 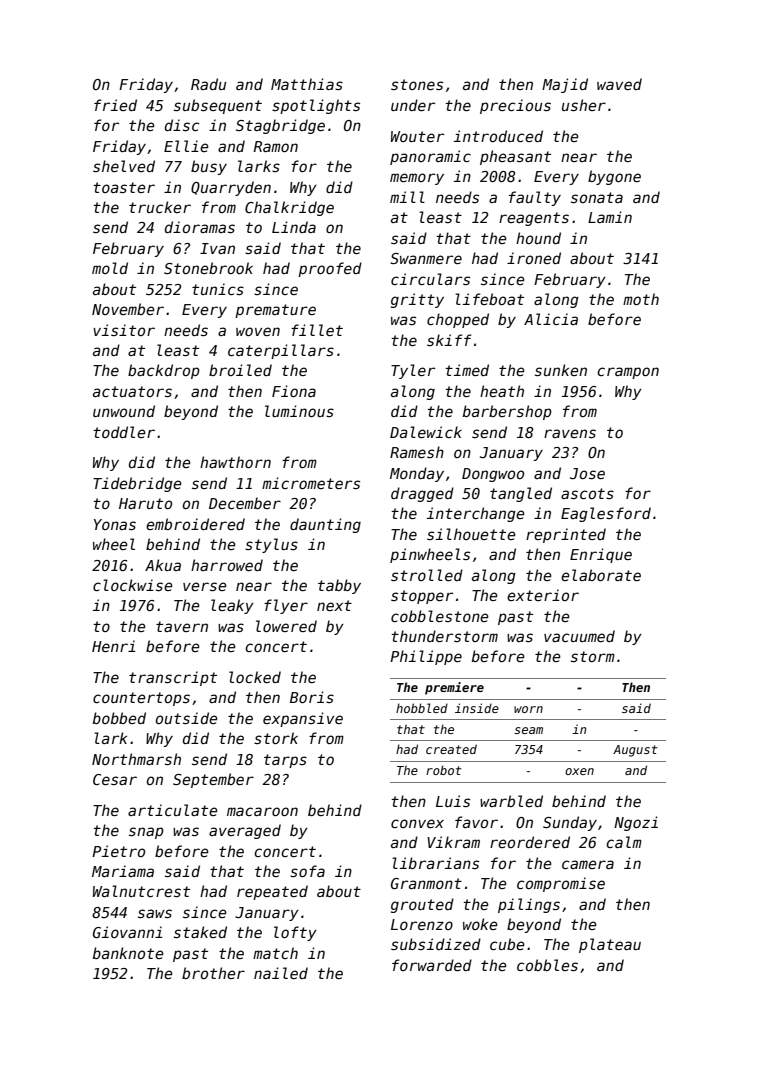 I want to click on moth, so click(x=641, y=299).
